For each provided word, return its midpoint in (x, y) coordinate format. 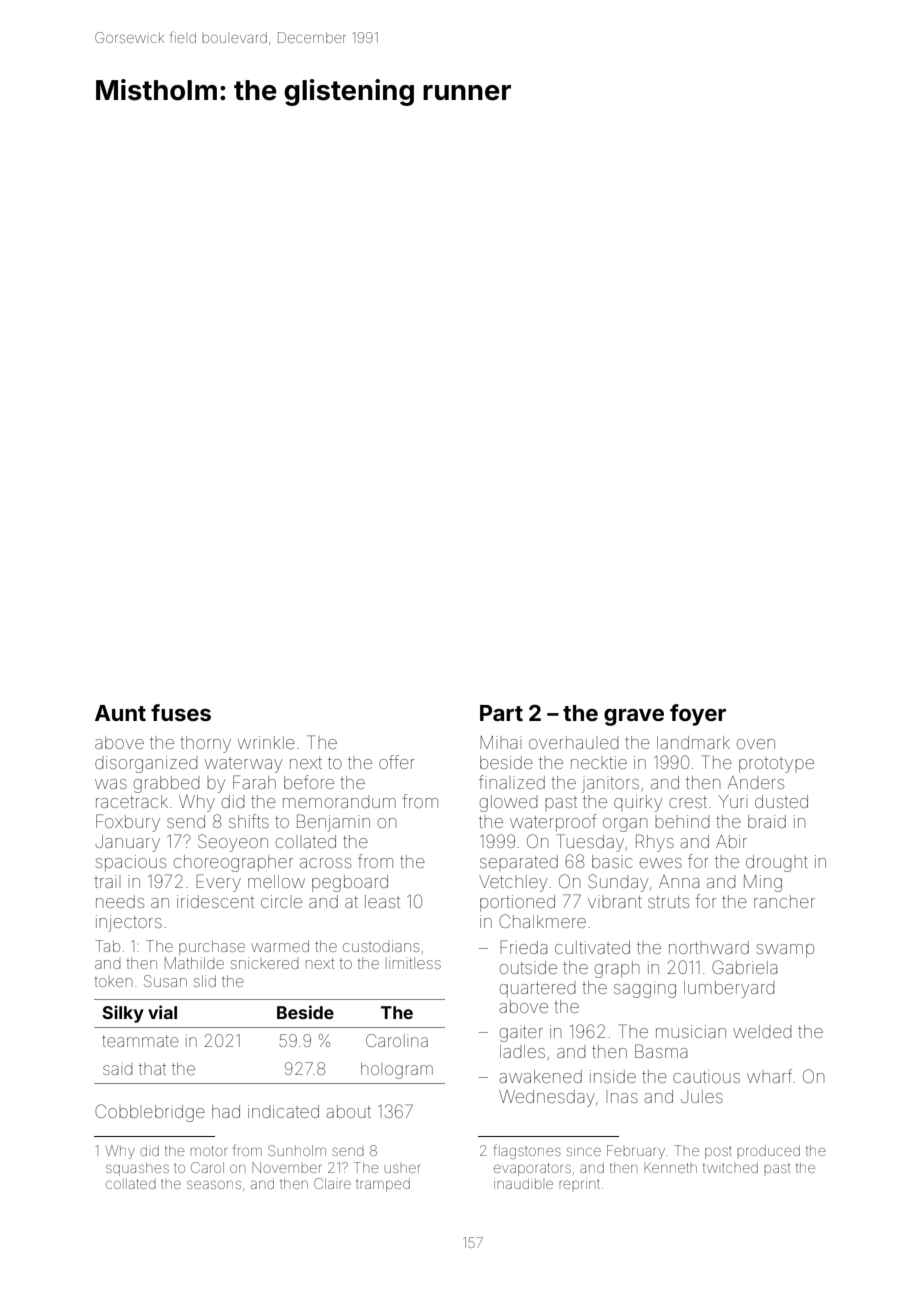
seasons (214, 1184)
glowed (509, 803)
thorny (205, 744)
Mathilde (194, 963)
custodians (381, 946)
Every (218, 883)
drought (777, 863)
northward (709, 947)
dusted (781, 801)
